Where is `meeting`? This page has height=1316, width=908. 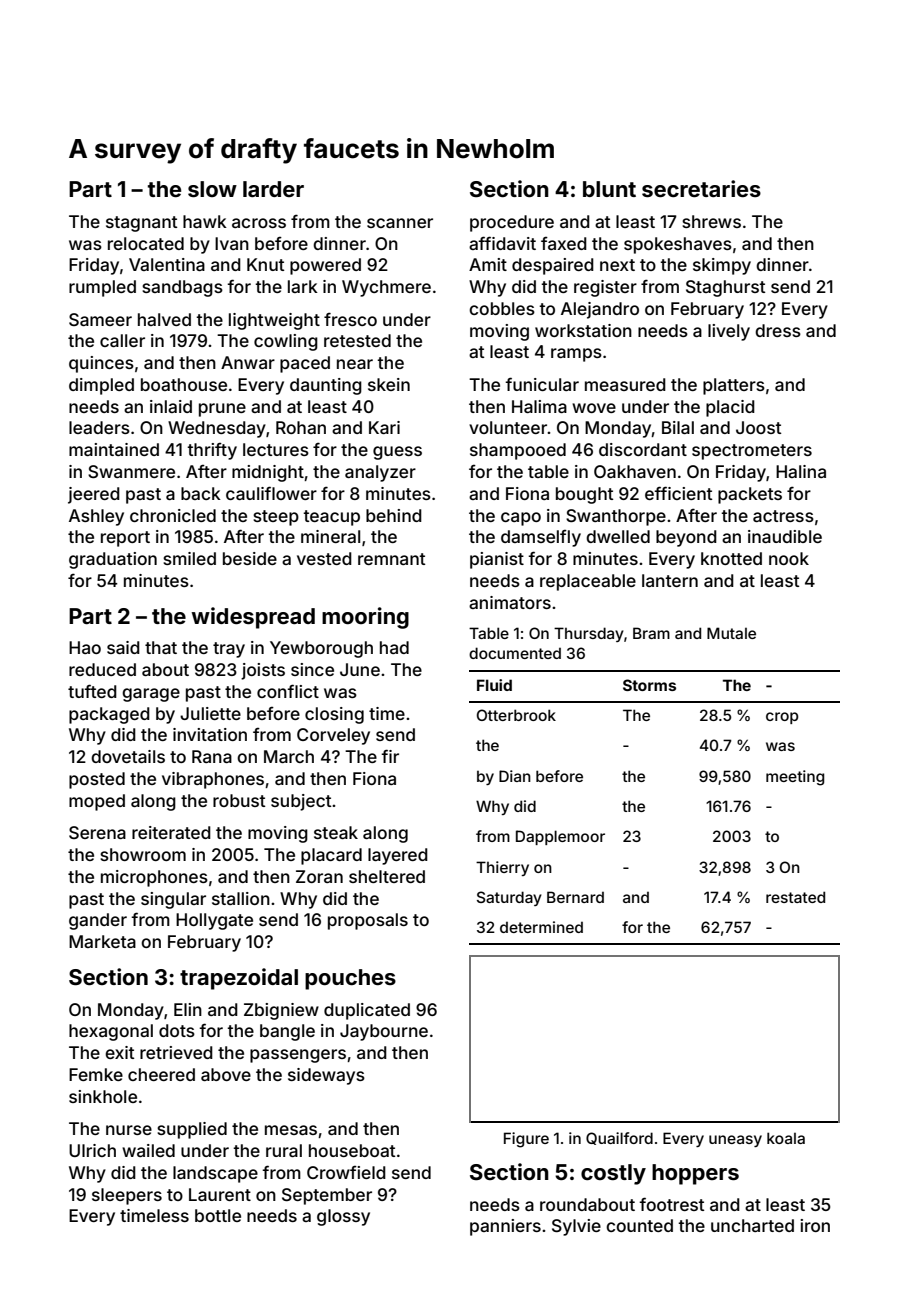 meeting is located at coordinates (795, 778).
